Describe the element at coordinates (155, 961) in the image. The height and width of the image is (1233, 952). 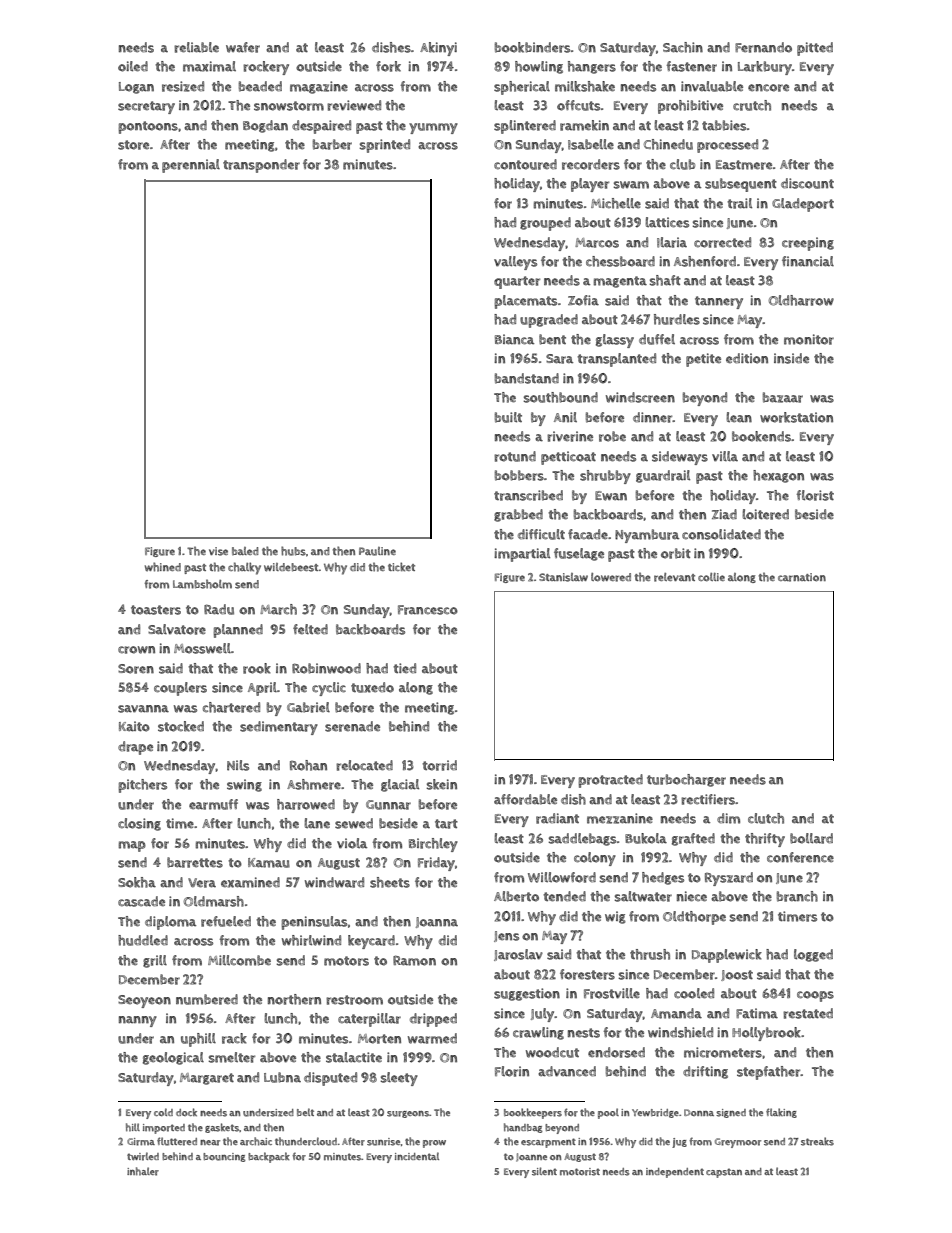
I see `grill` at that location.
